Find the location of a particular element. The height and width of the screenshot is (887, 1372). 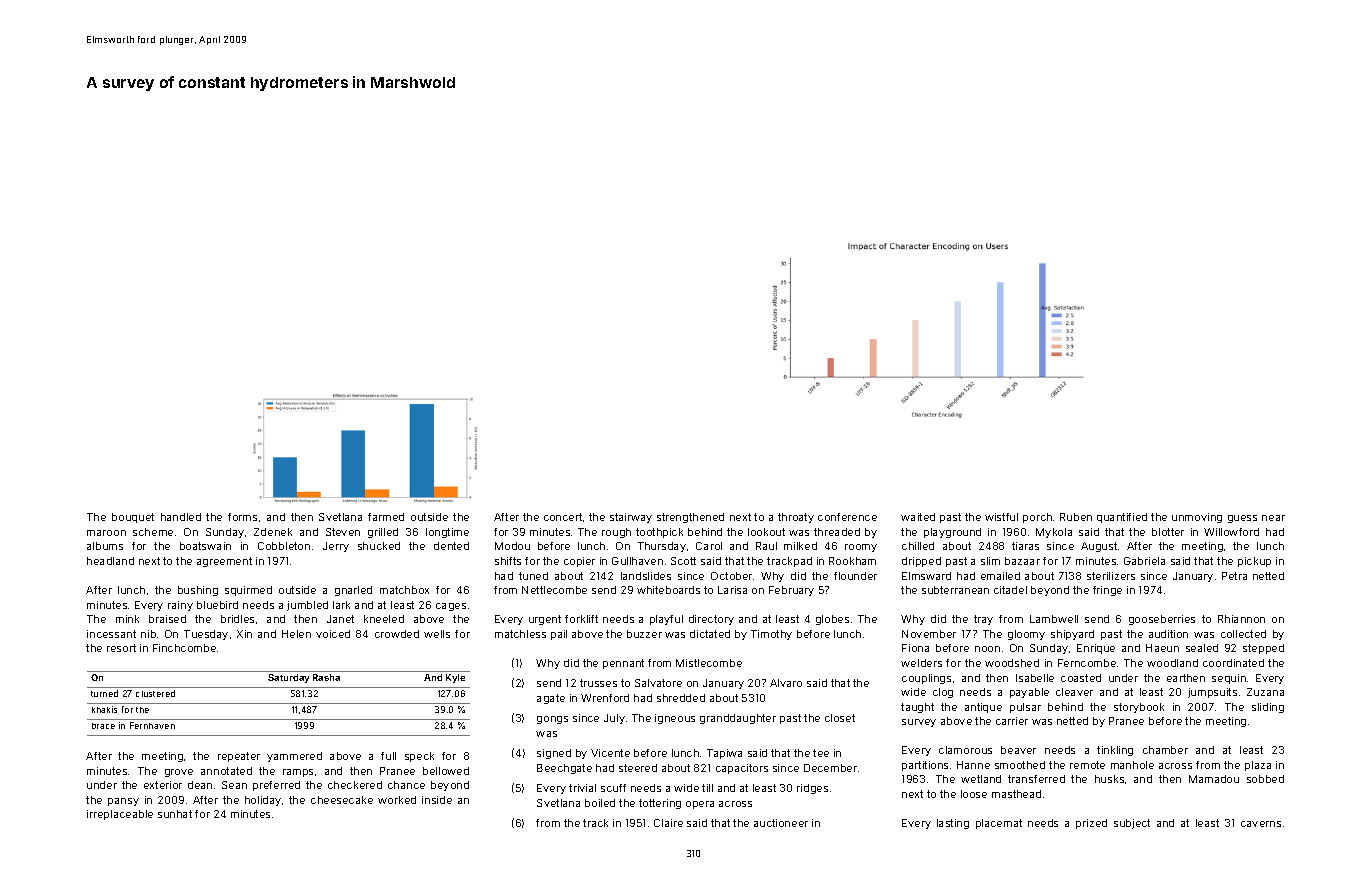

trusses is located at coordinates (598, 683).
